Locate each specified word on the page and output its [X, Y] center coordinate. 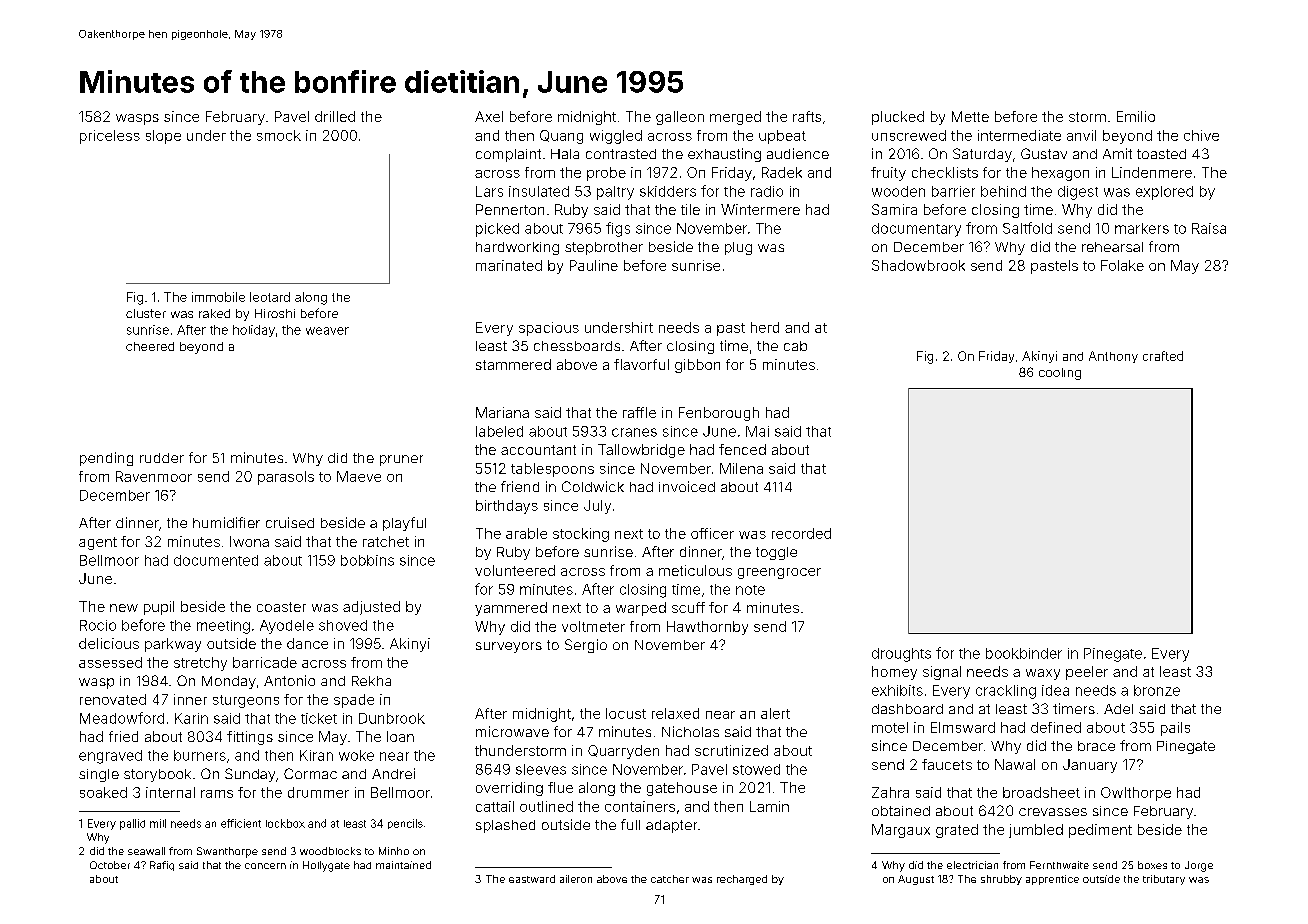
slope [163, 137]
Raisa [1209, 228]
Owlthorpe [1136, 794]
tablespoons [552, 470]
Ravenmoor [154, 476]
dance [307, 643]
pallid [132, 824]
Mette [970, 116]
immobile [218, 297]
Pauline [594, 265]
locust [626, 713]
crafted [1163, 356]
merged [735, 118]
